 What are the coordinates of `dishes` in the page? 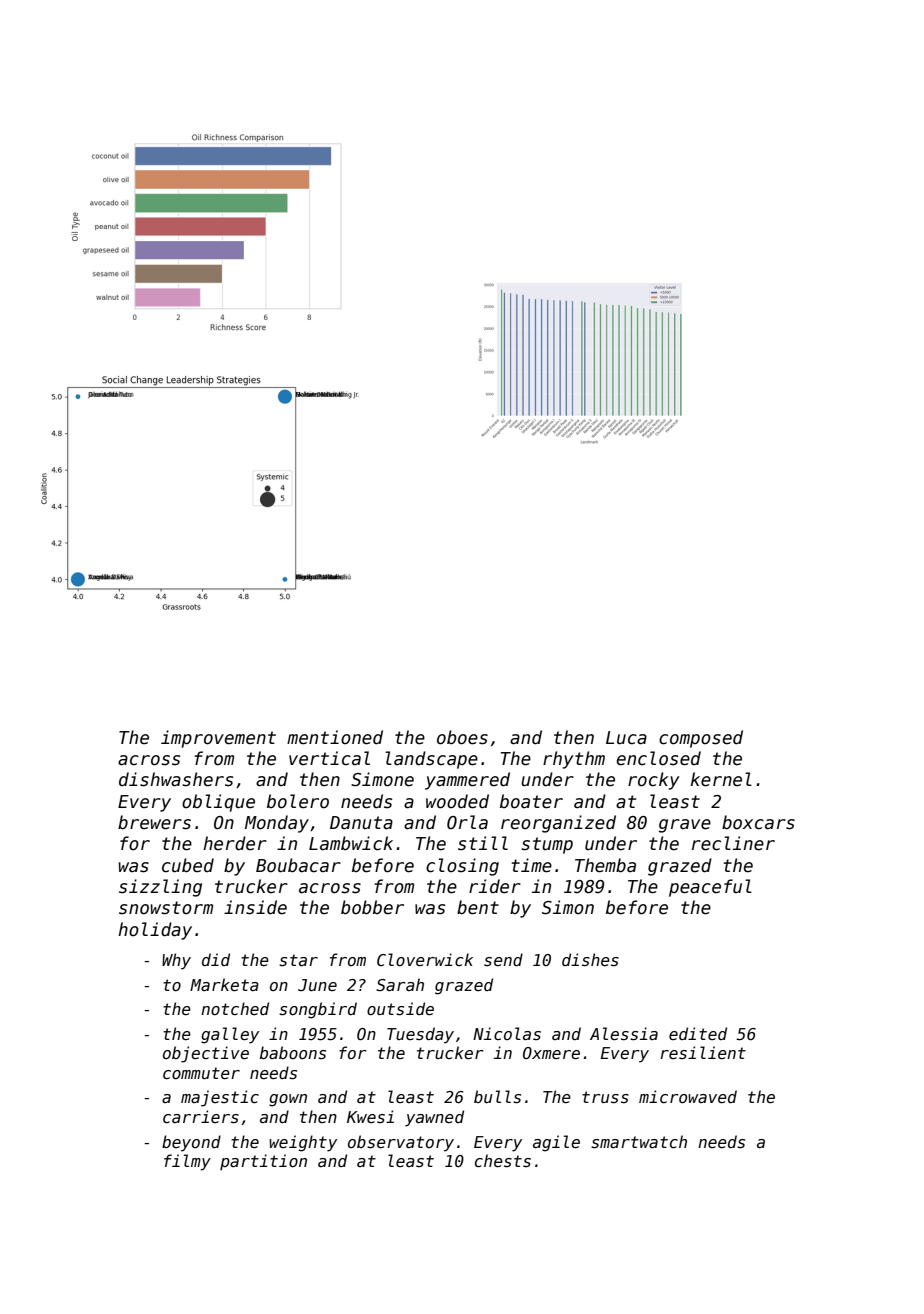 It's located at (590, 959).
